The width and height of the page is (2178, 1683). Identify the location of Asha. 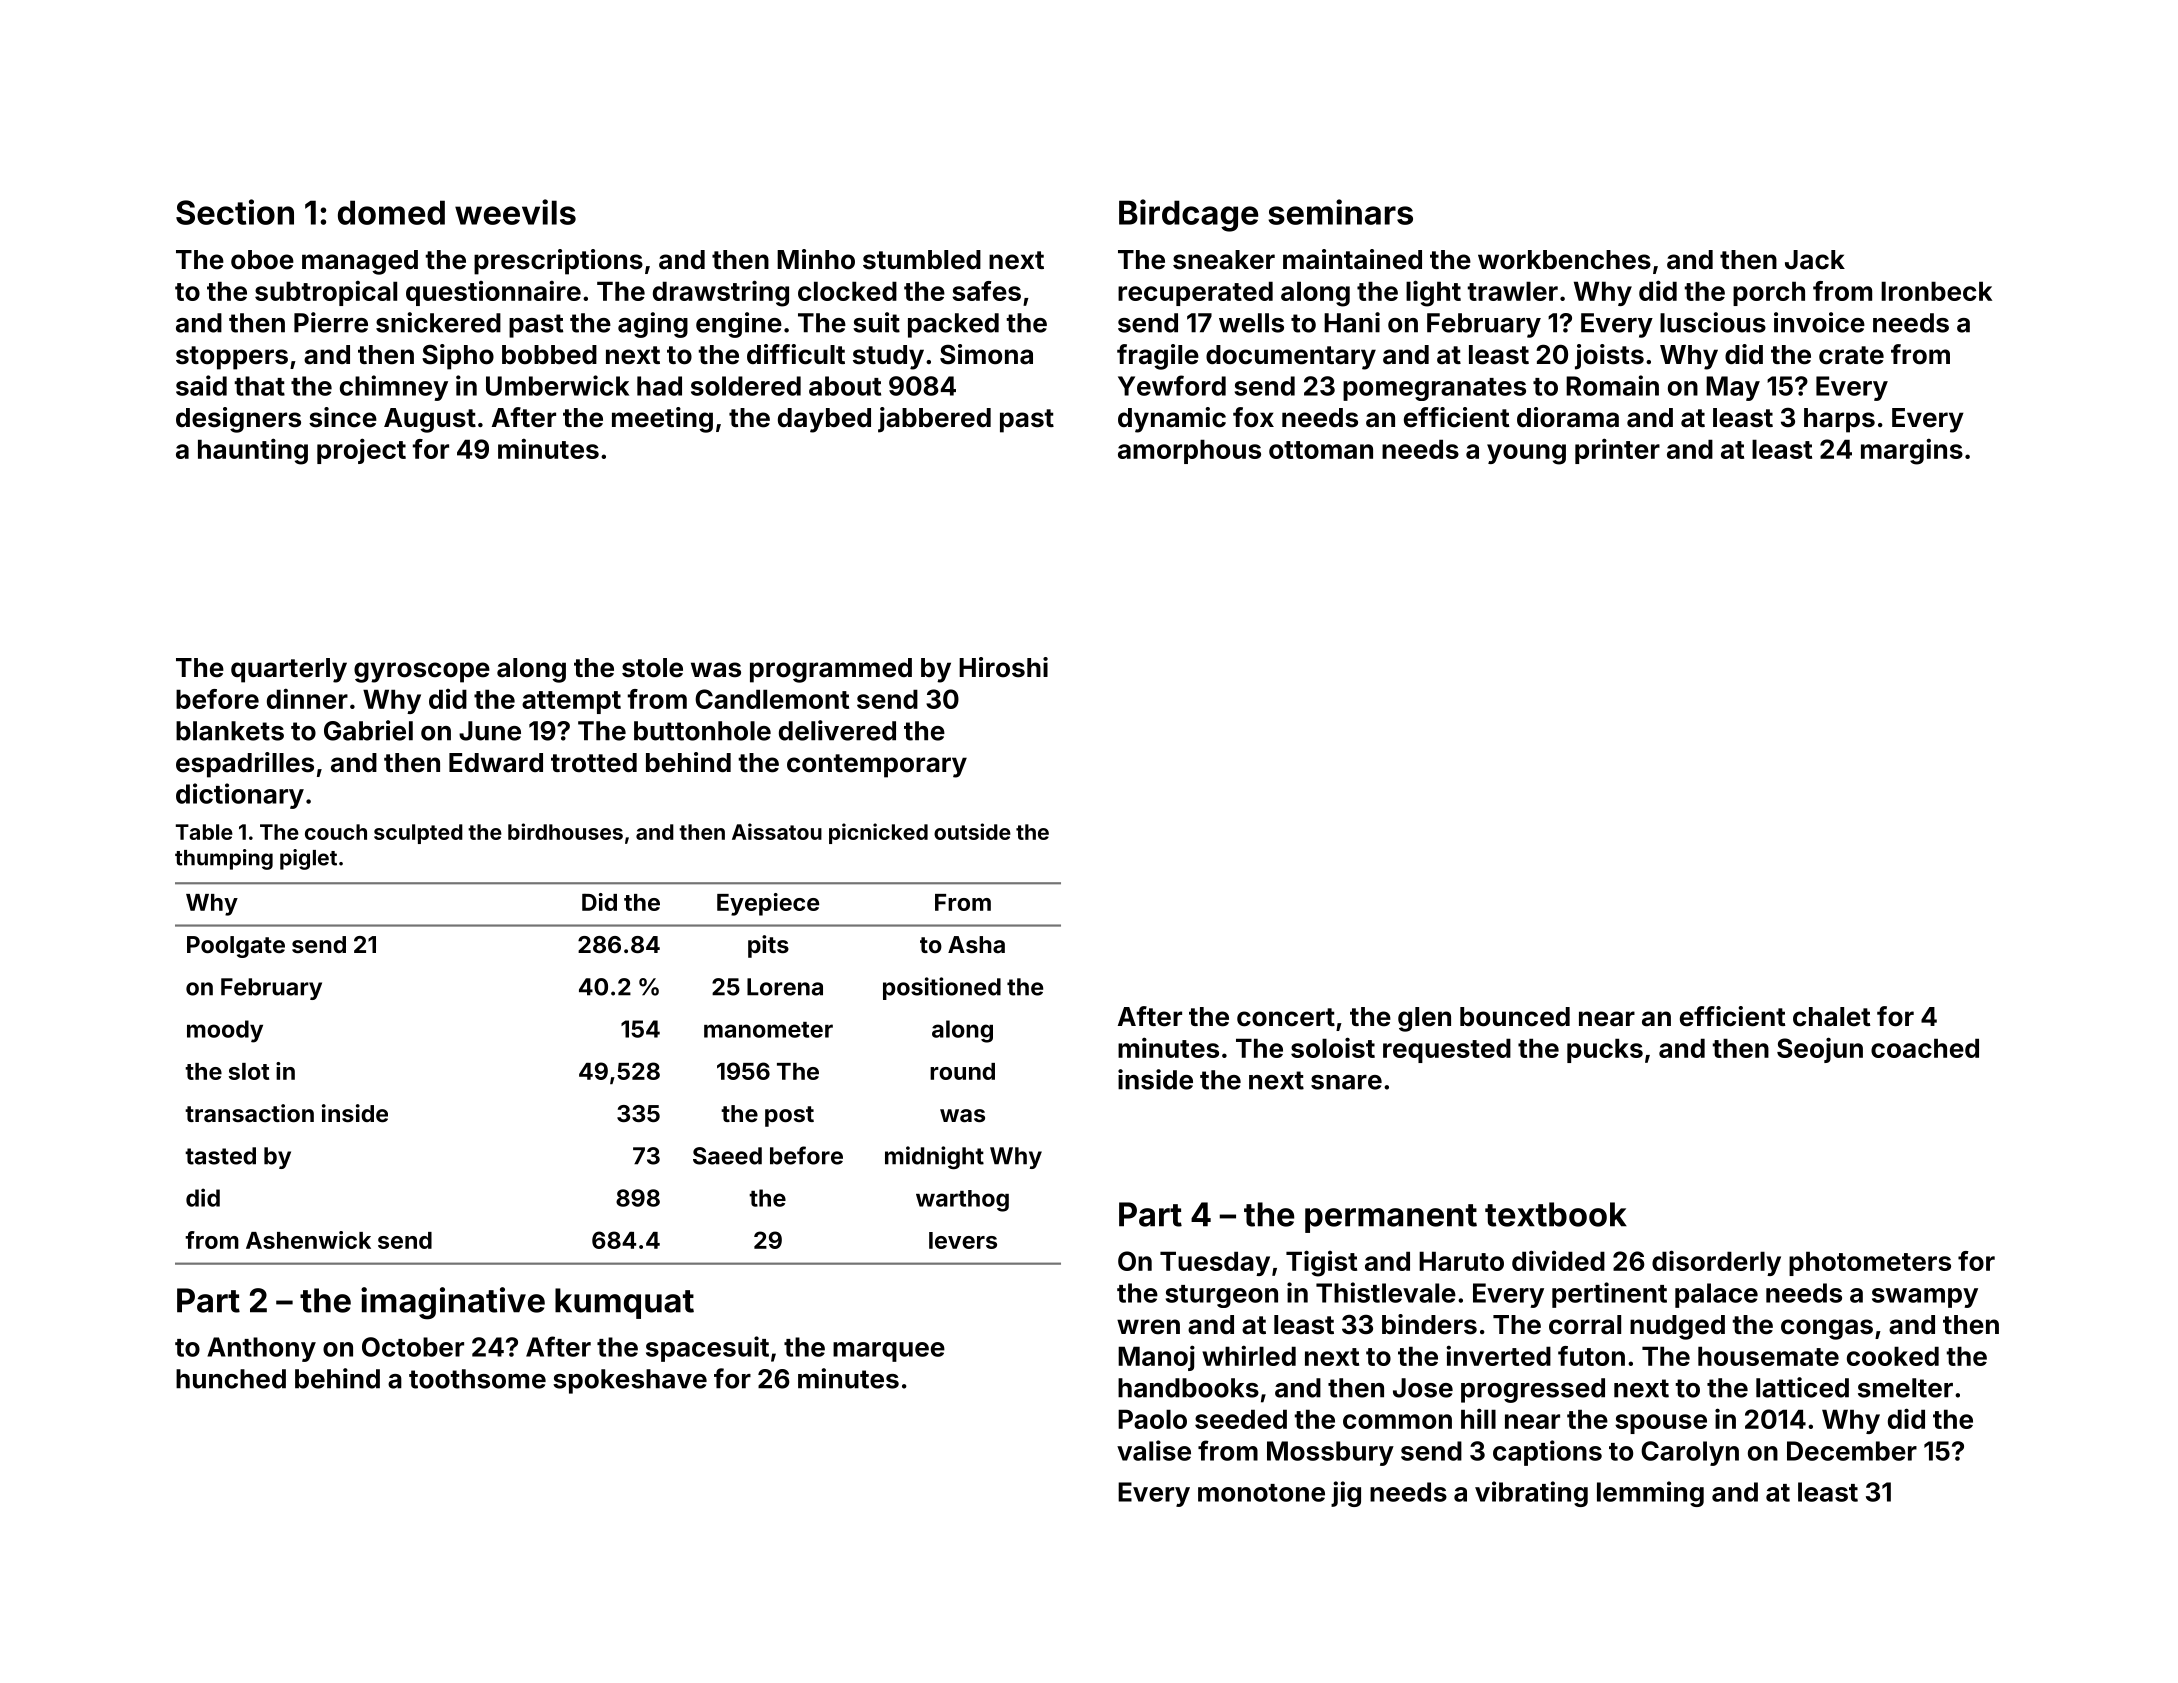
(976, 944).
